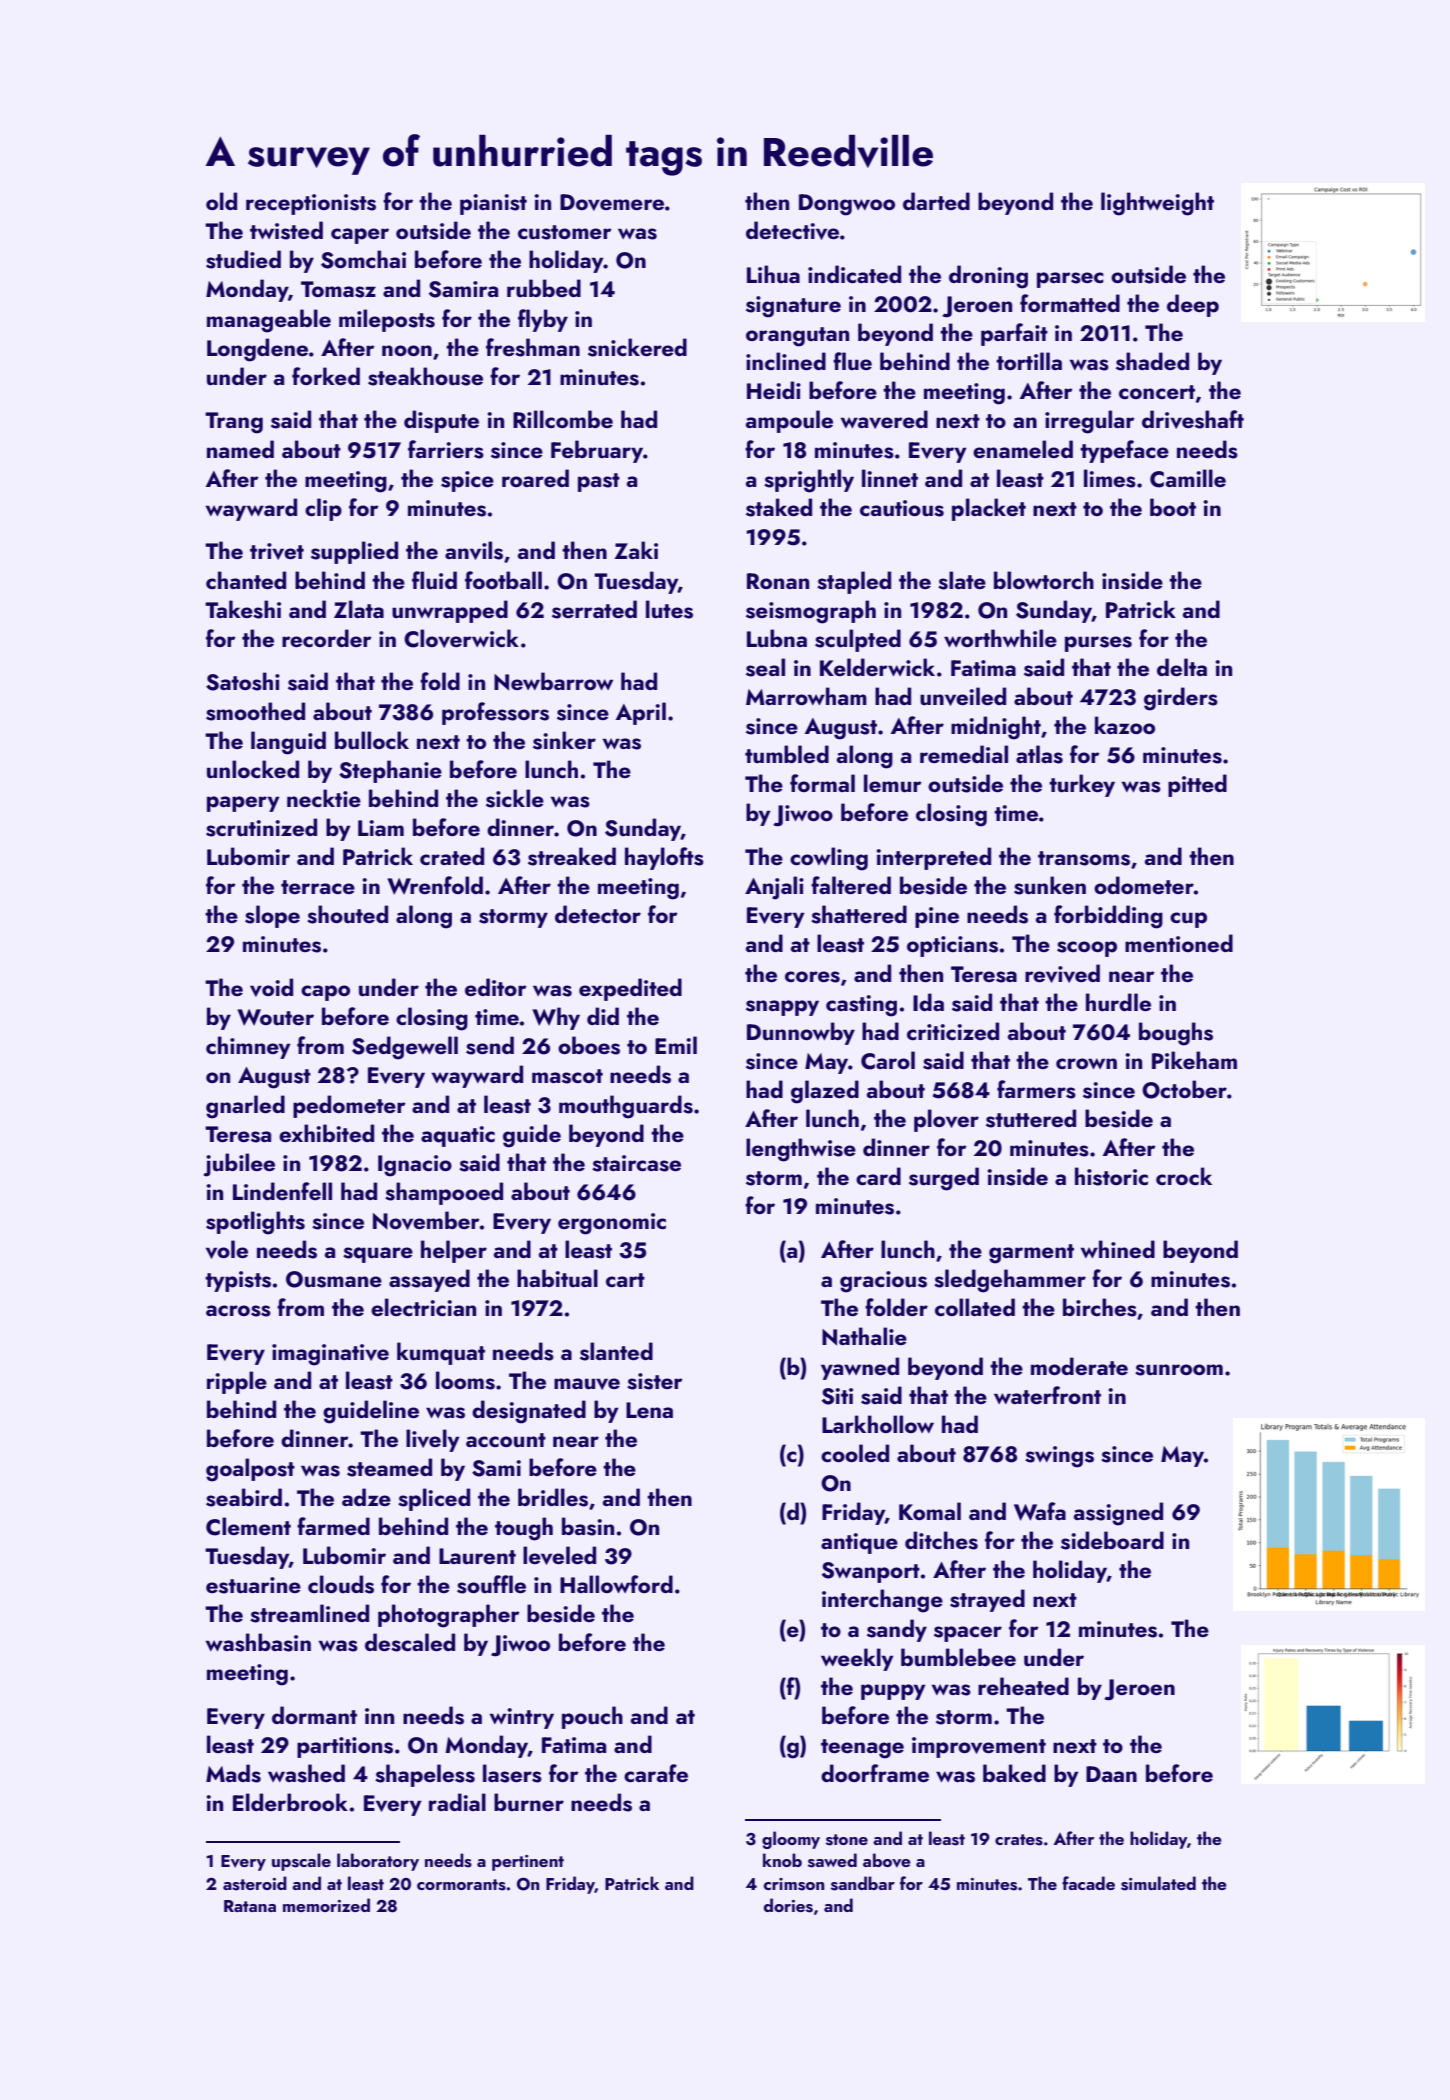 The image size is (1450, 2100). What do you see at coordinates (1197, 785) in the screenshot?
I see `pitted` at bounding box center [1197, 785].
